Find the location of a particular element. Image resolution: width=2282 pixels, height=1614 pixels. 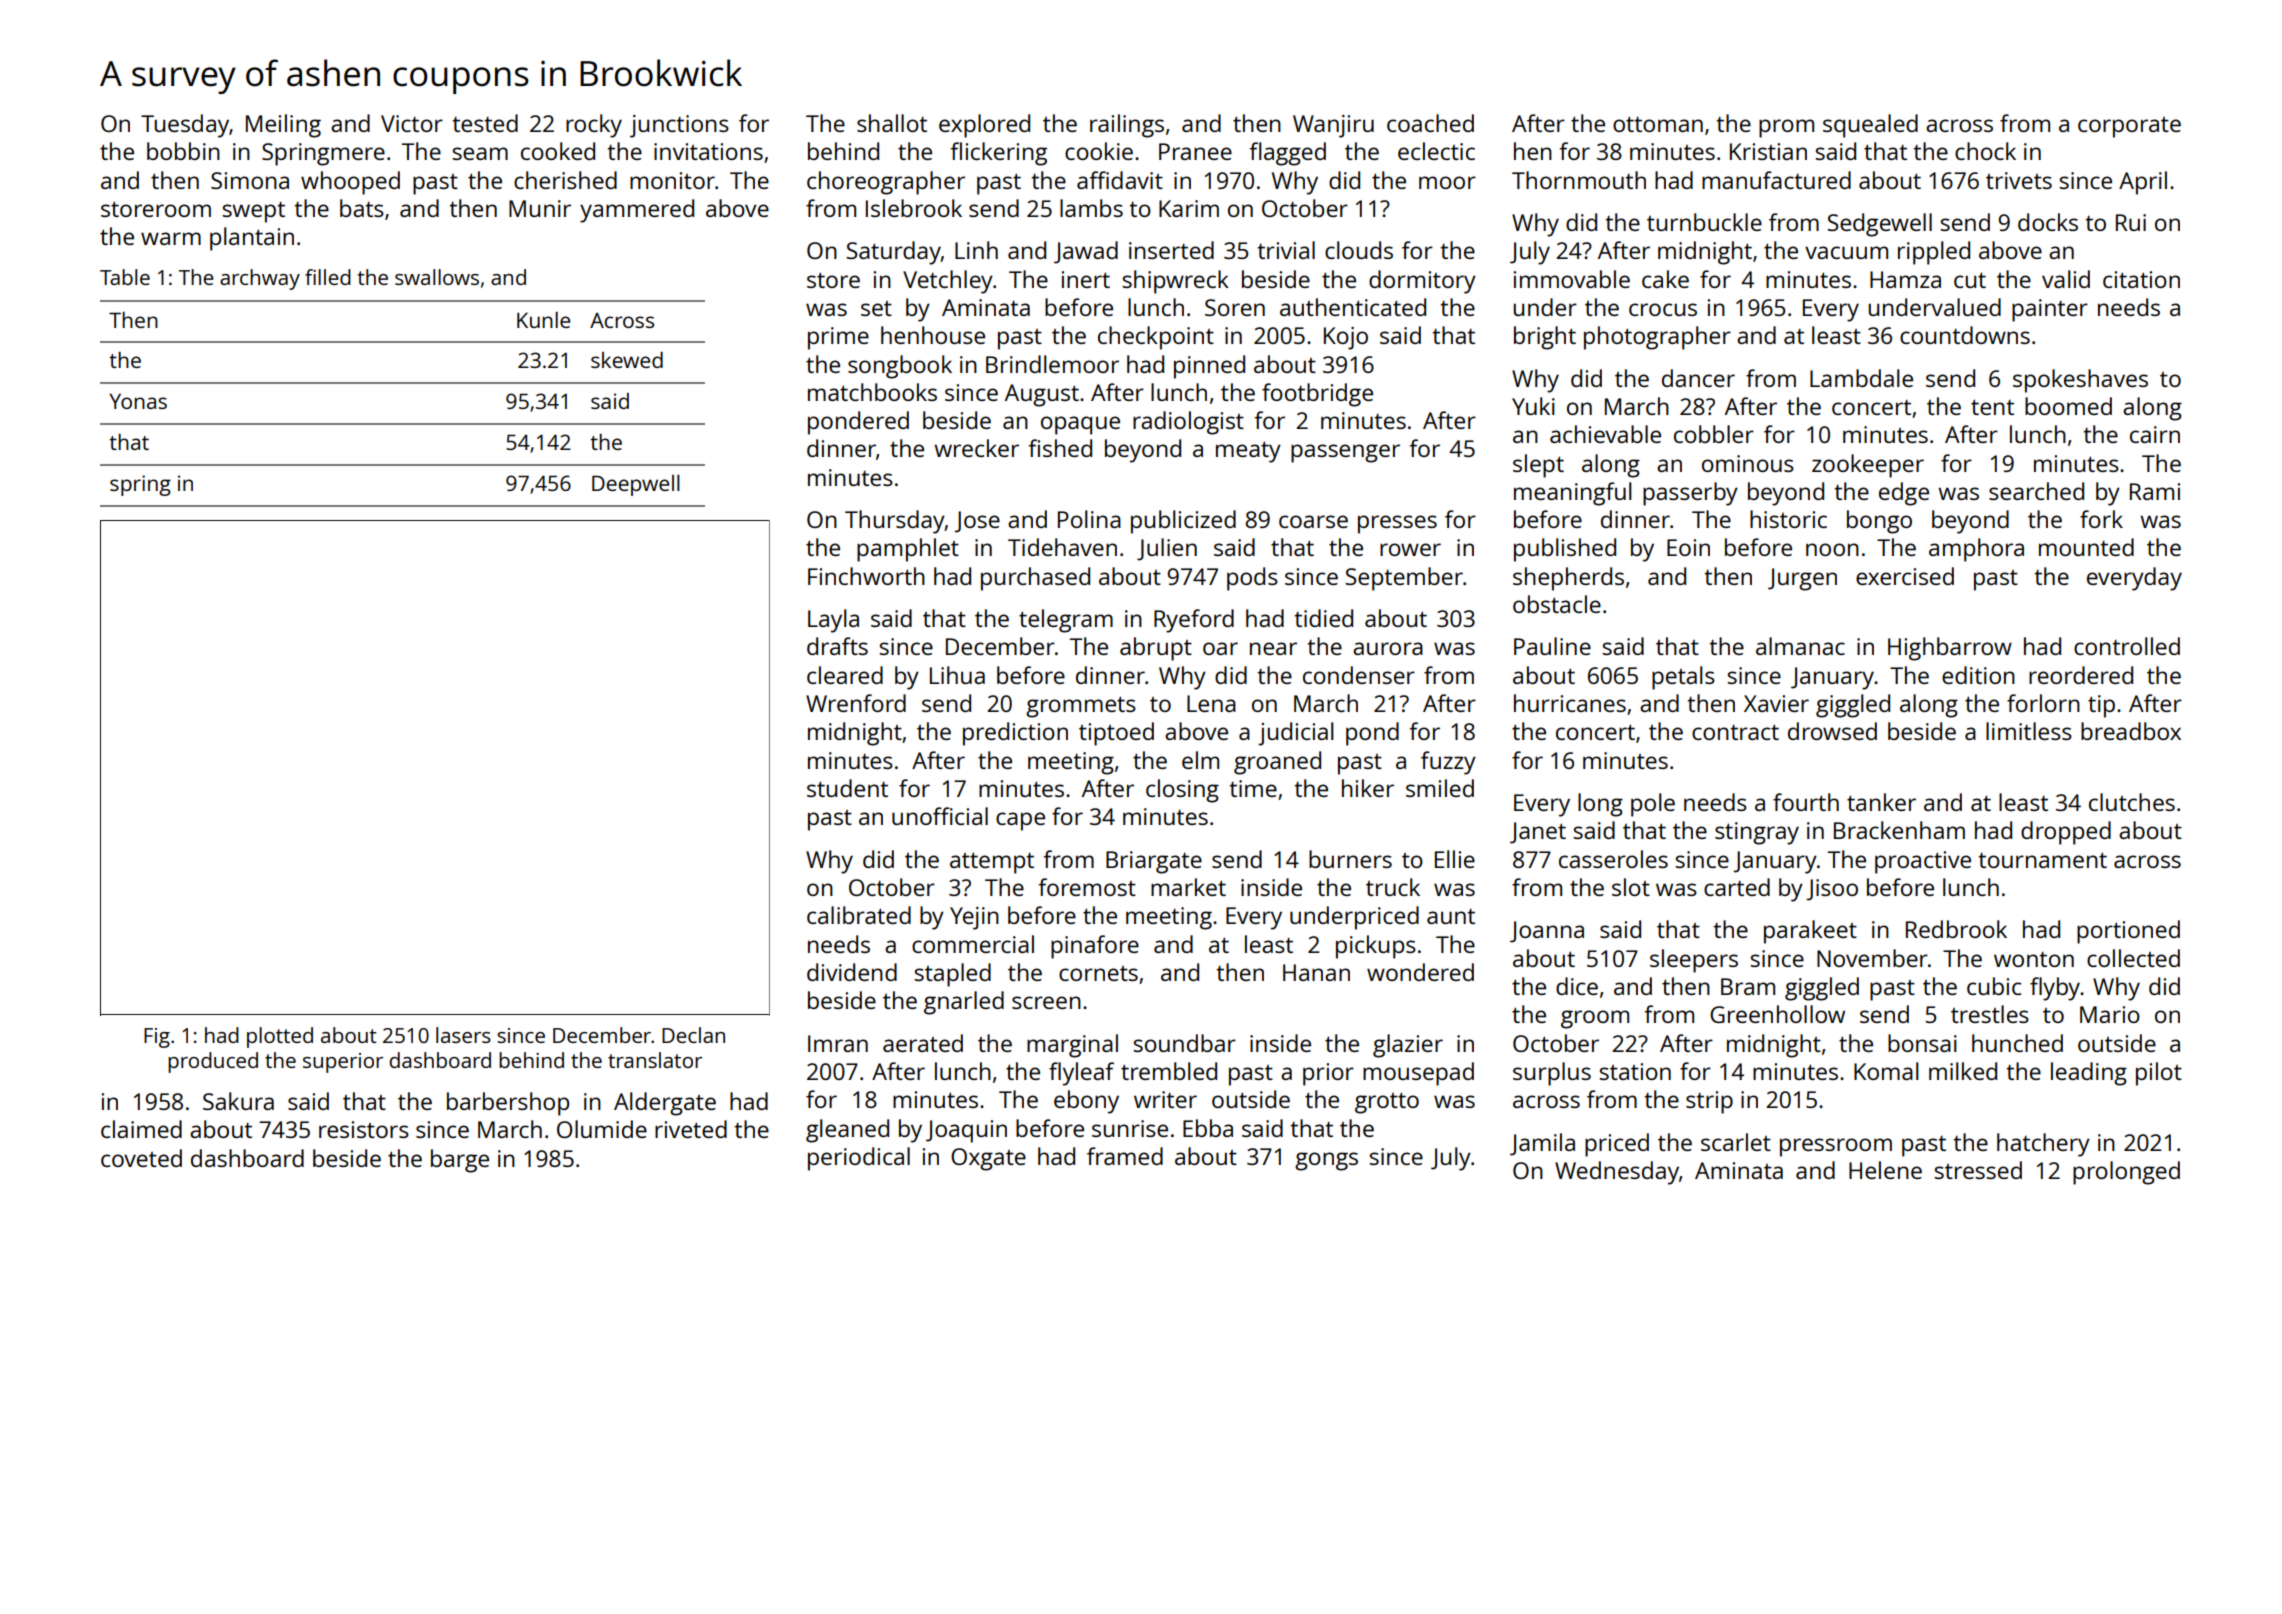

mounted is located at coordinates (2086, 547).
